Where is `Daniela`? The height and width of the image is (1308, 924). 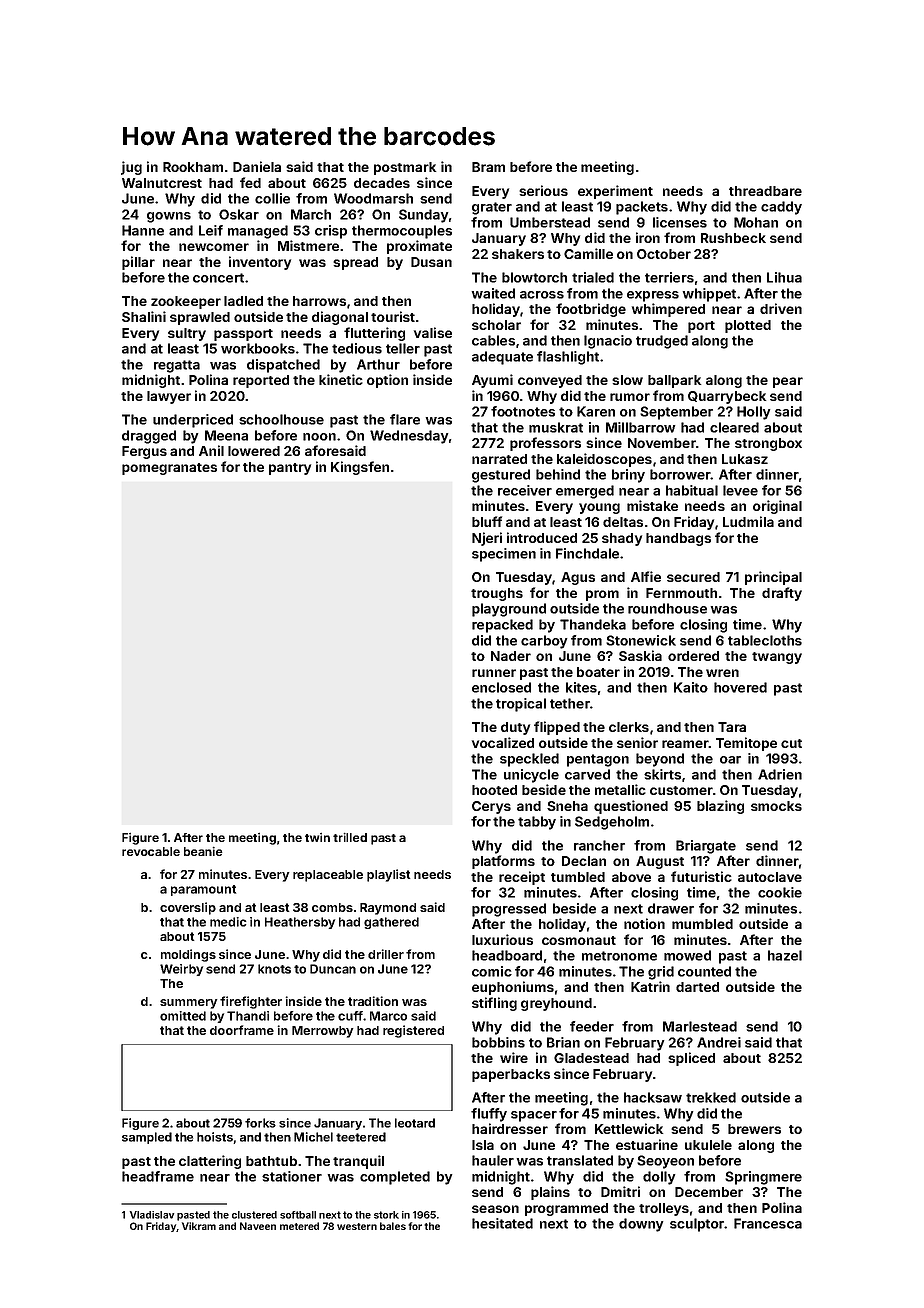 Daniela is located at coordinates (257, 166).
